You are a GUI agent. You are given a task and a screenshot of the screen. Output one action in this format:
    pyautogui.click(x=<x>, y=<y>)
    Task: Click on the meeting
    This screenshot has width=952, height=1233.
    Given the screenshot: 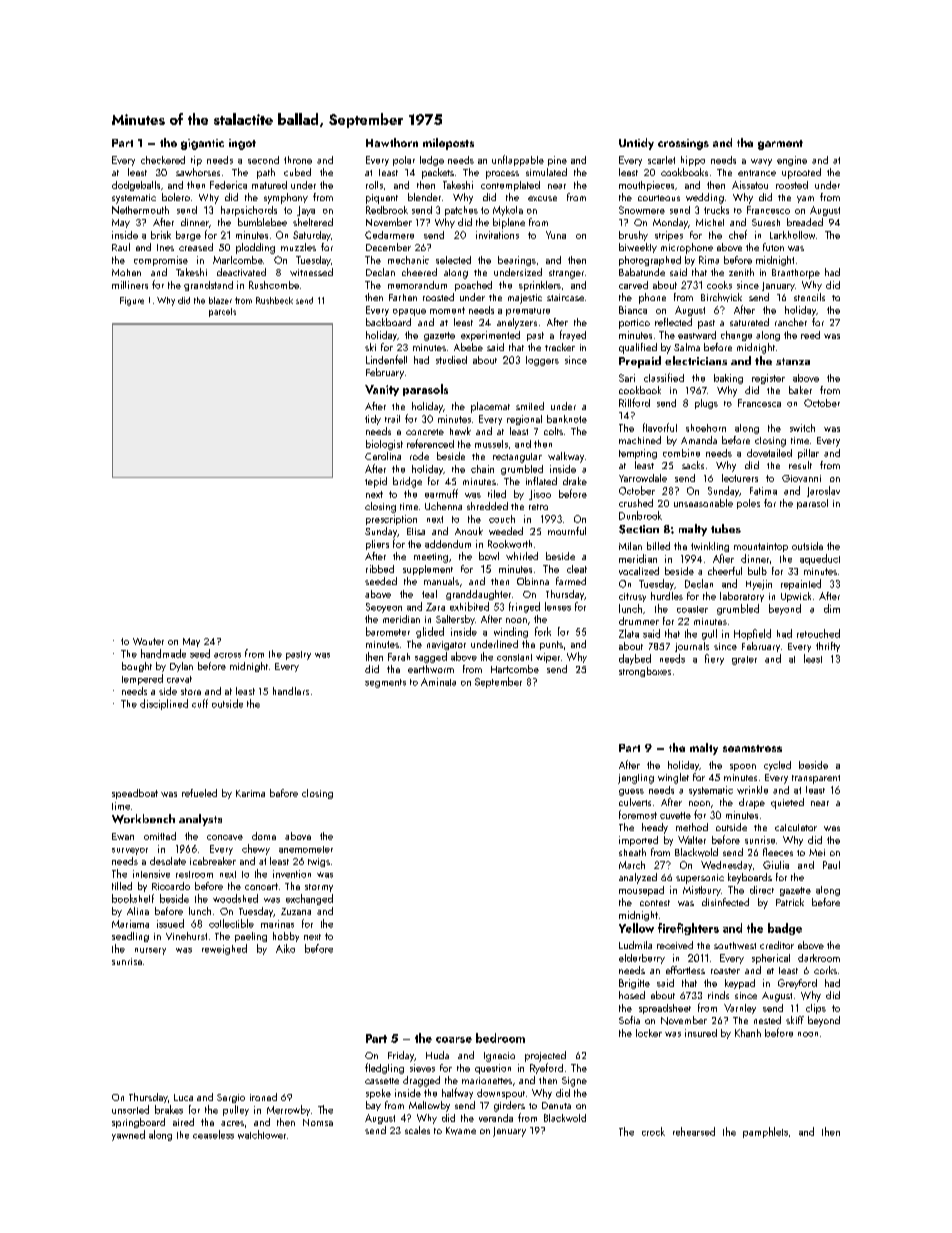 What is the action you would take?
    pyautogui.click(x=431, y=558)
